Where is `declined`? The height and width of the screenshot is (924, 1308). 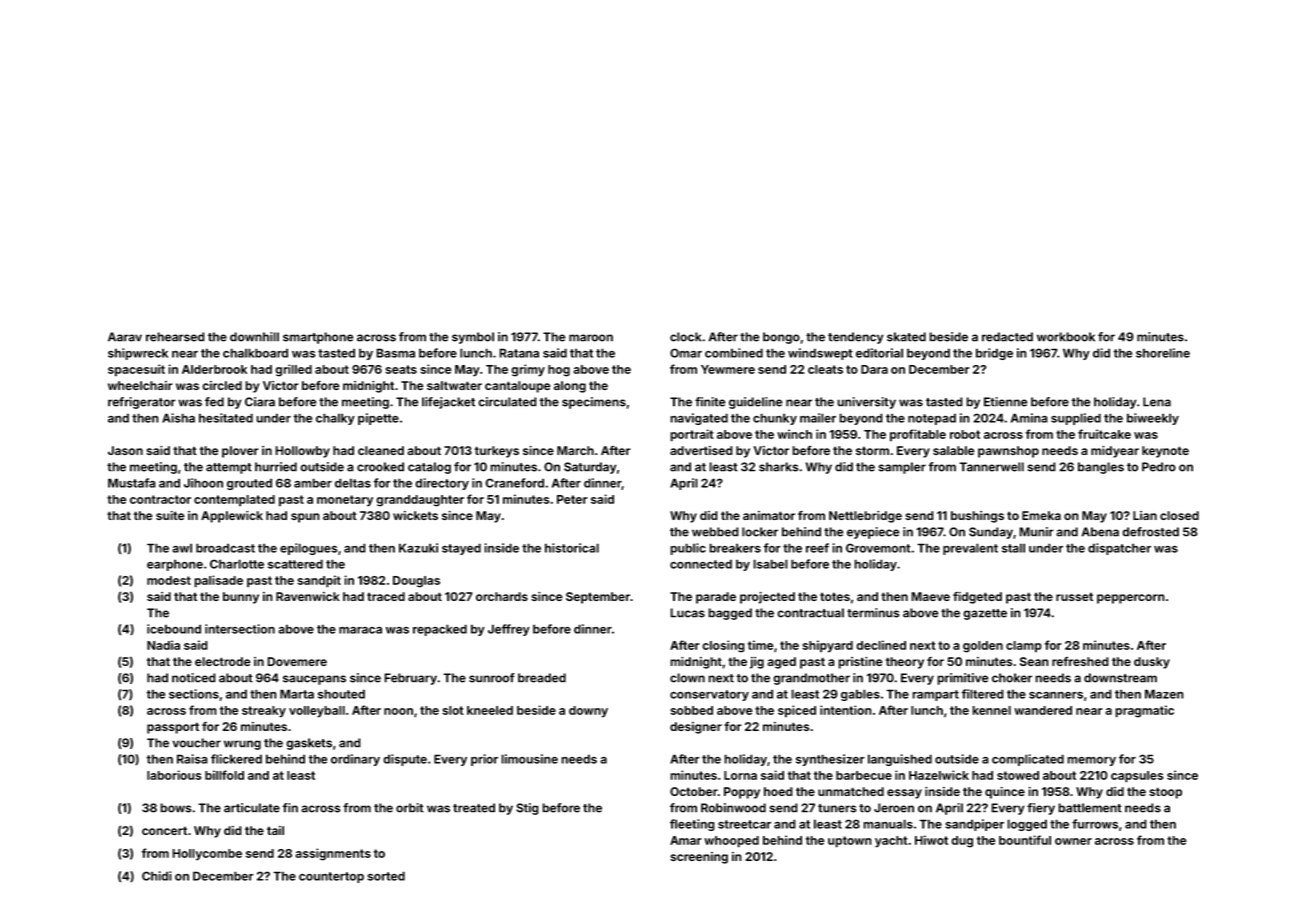
declined is located at coordinates (881, 645).
